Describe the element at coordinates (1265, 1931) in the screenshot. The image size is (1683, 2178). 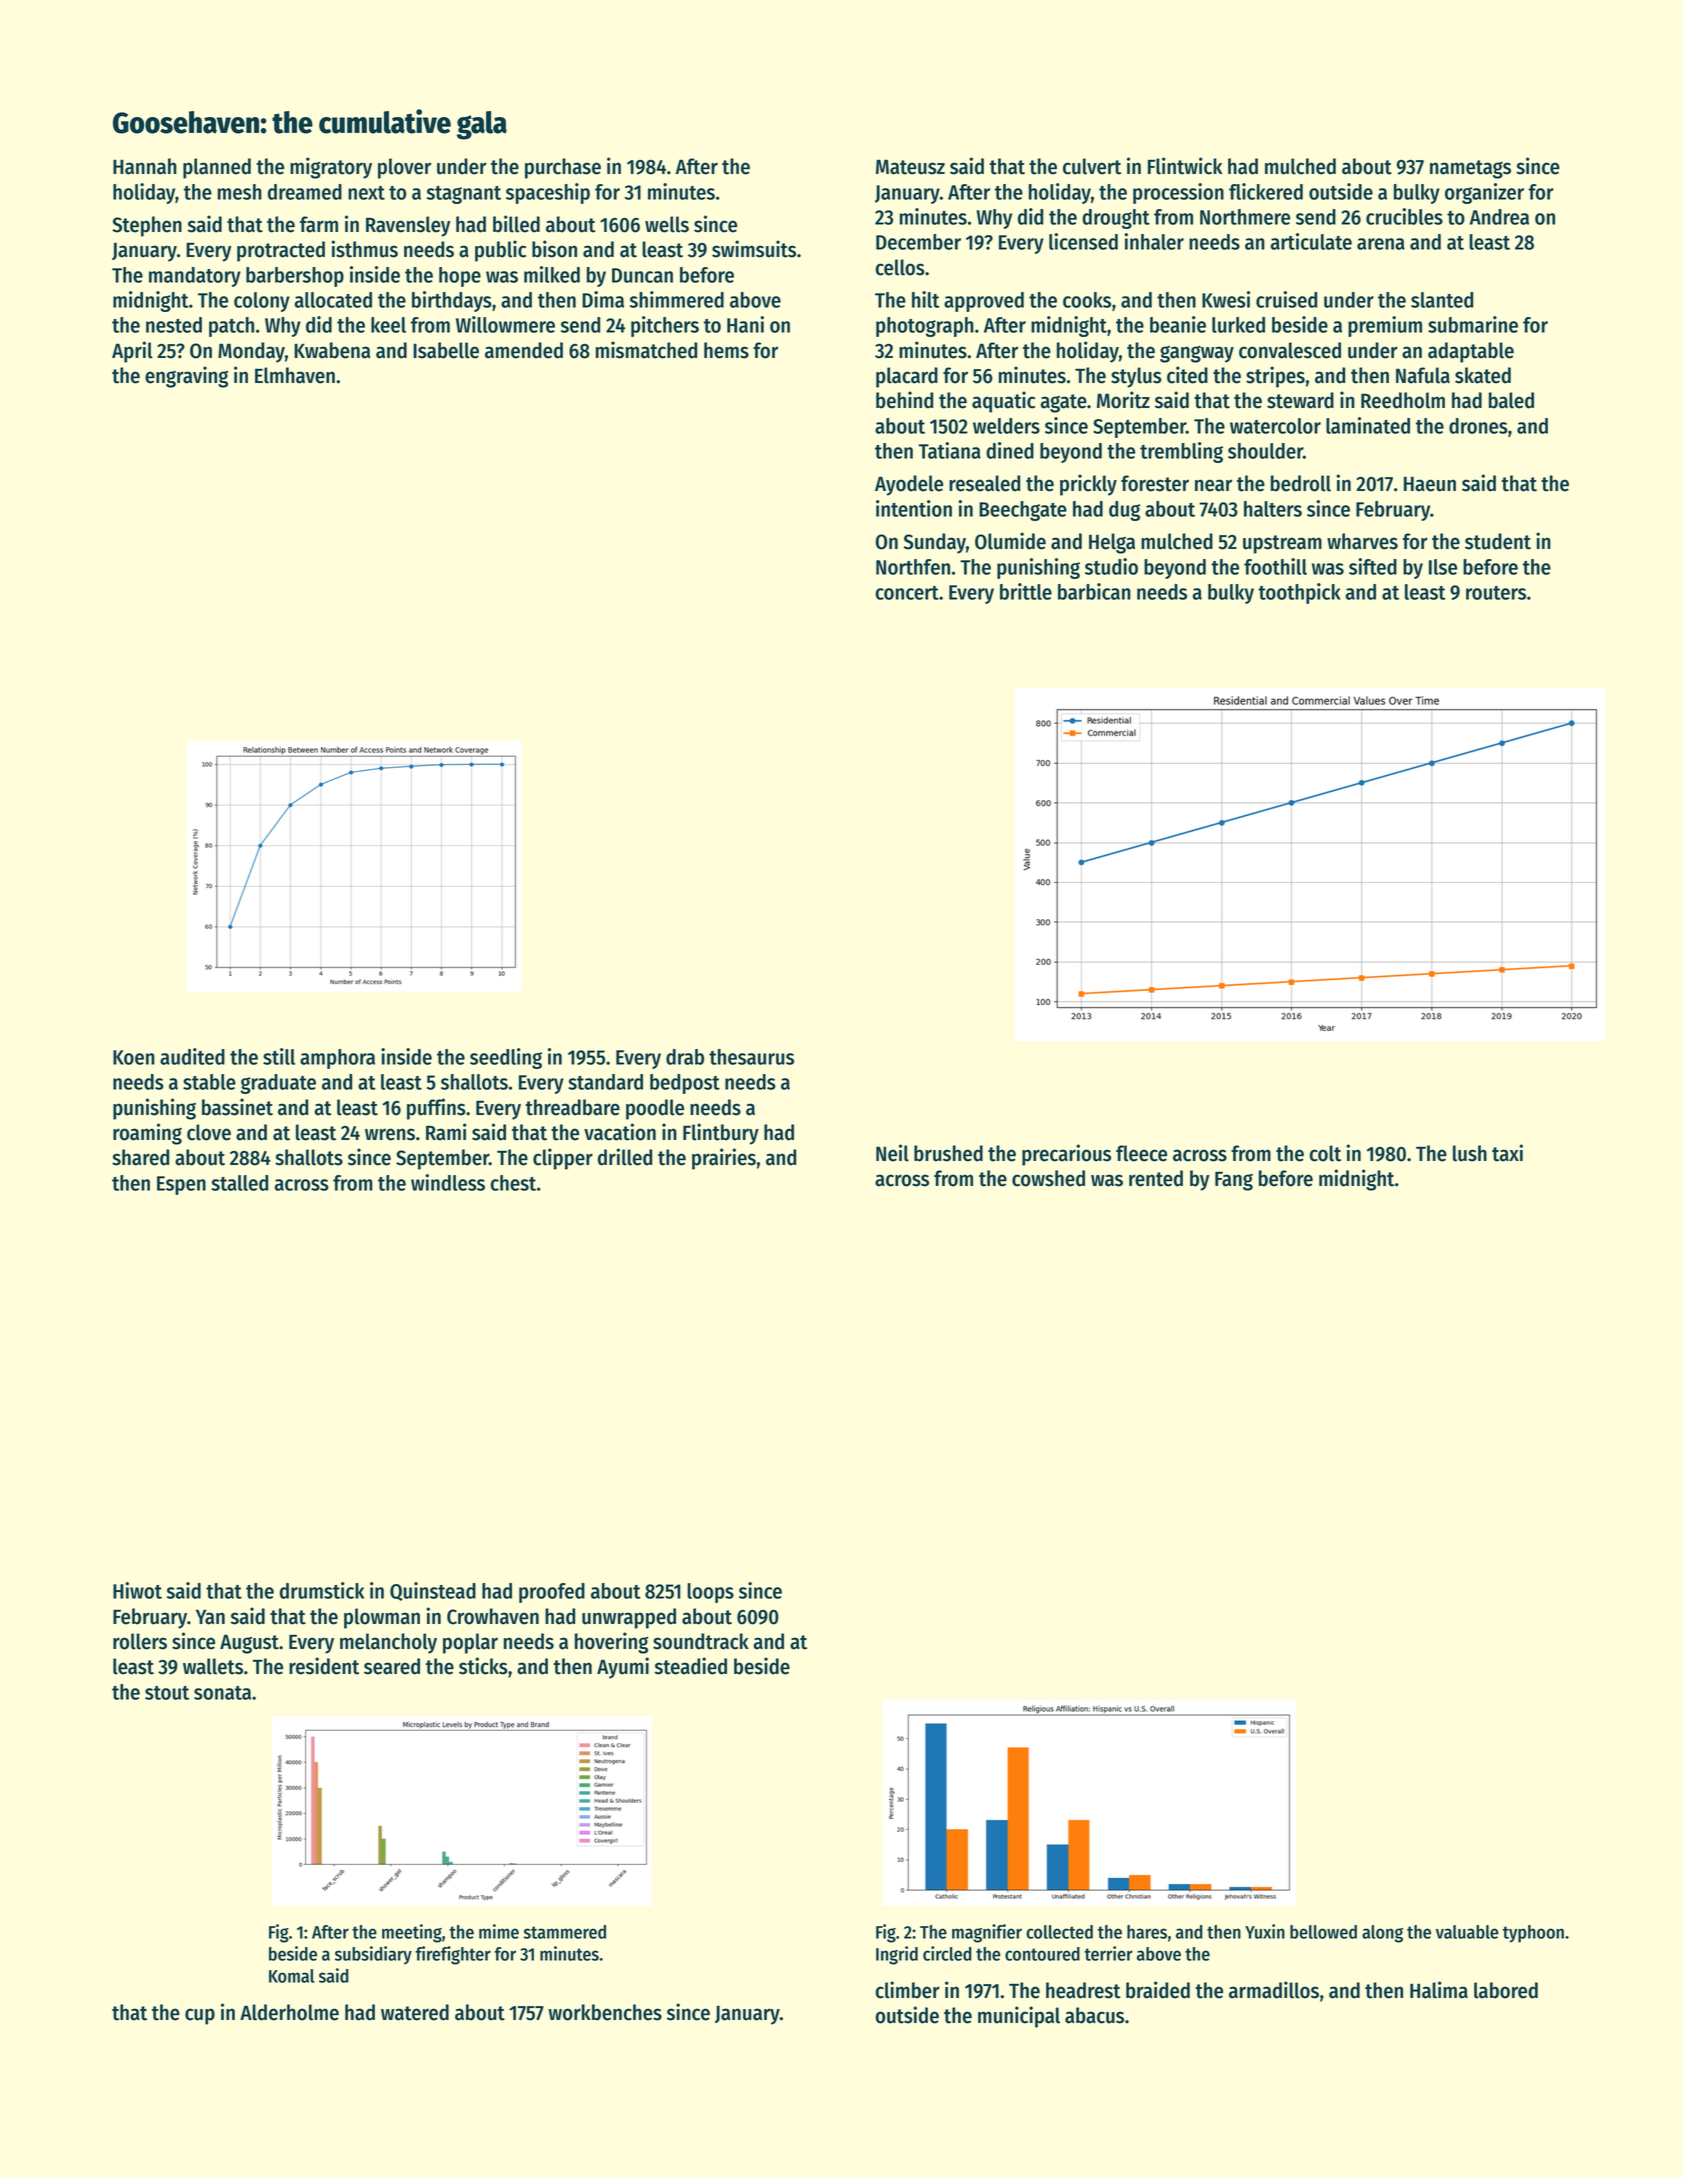
I see `Yuxin` at that location.
